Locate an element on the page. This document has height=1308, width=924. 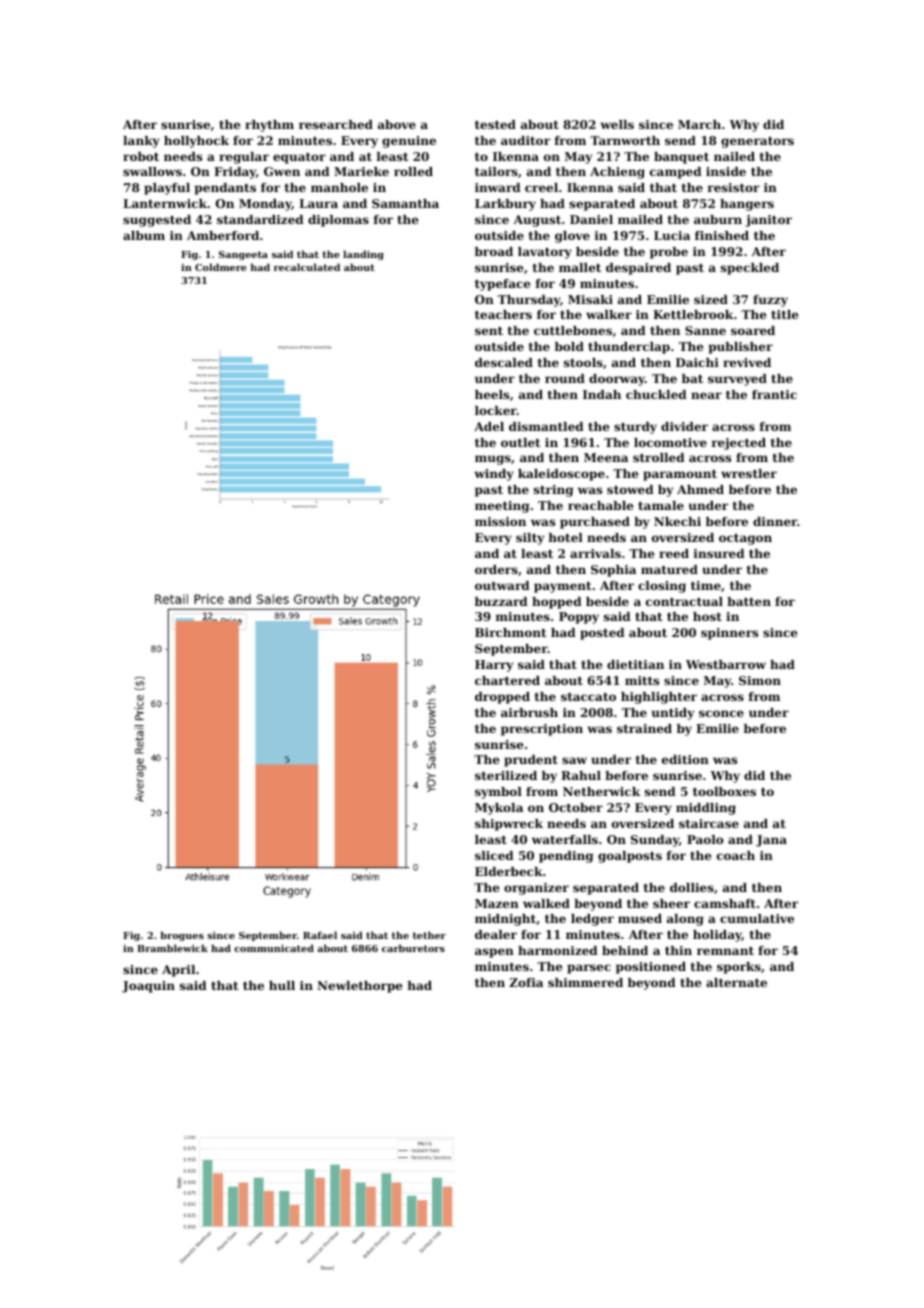
brogues is located at coordinates (182, 936).
